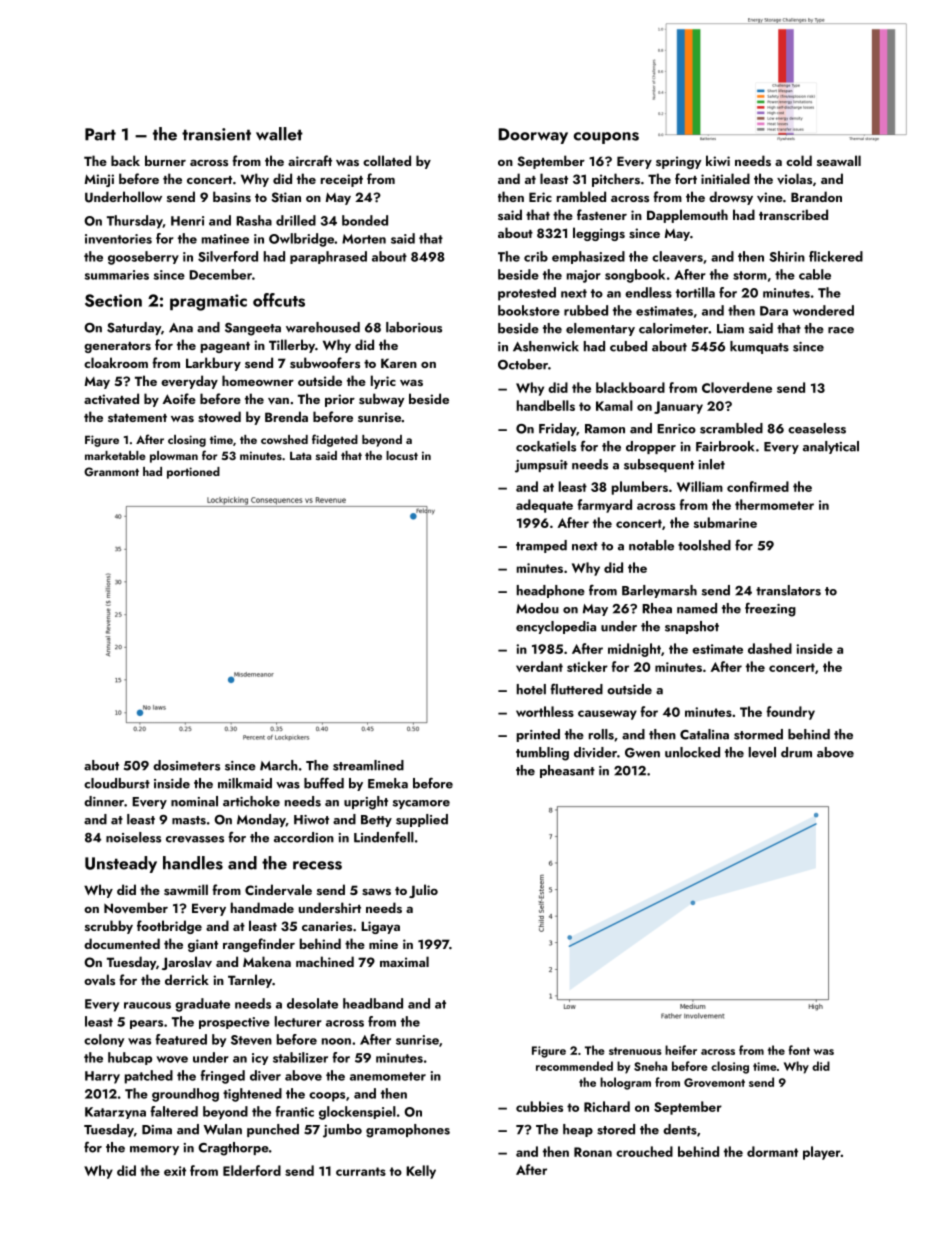 This screenshot has width=952, height=1233. Describe the element at coordinates (228, 256) in the screenshot. I see `Silverford` at that location.
